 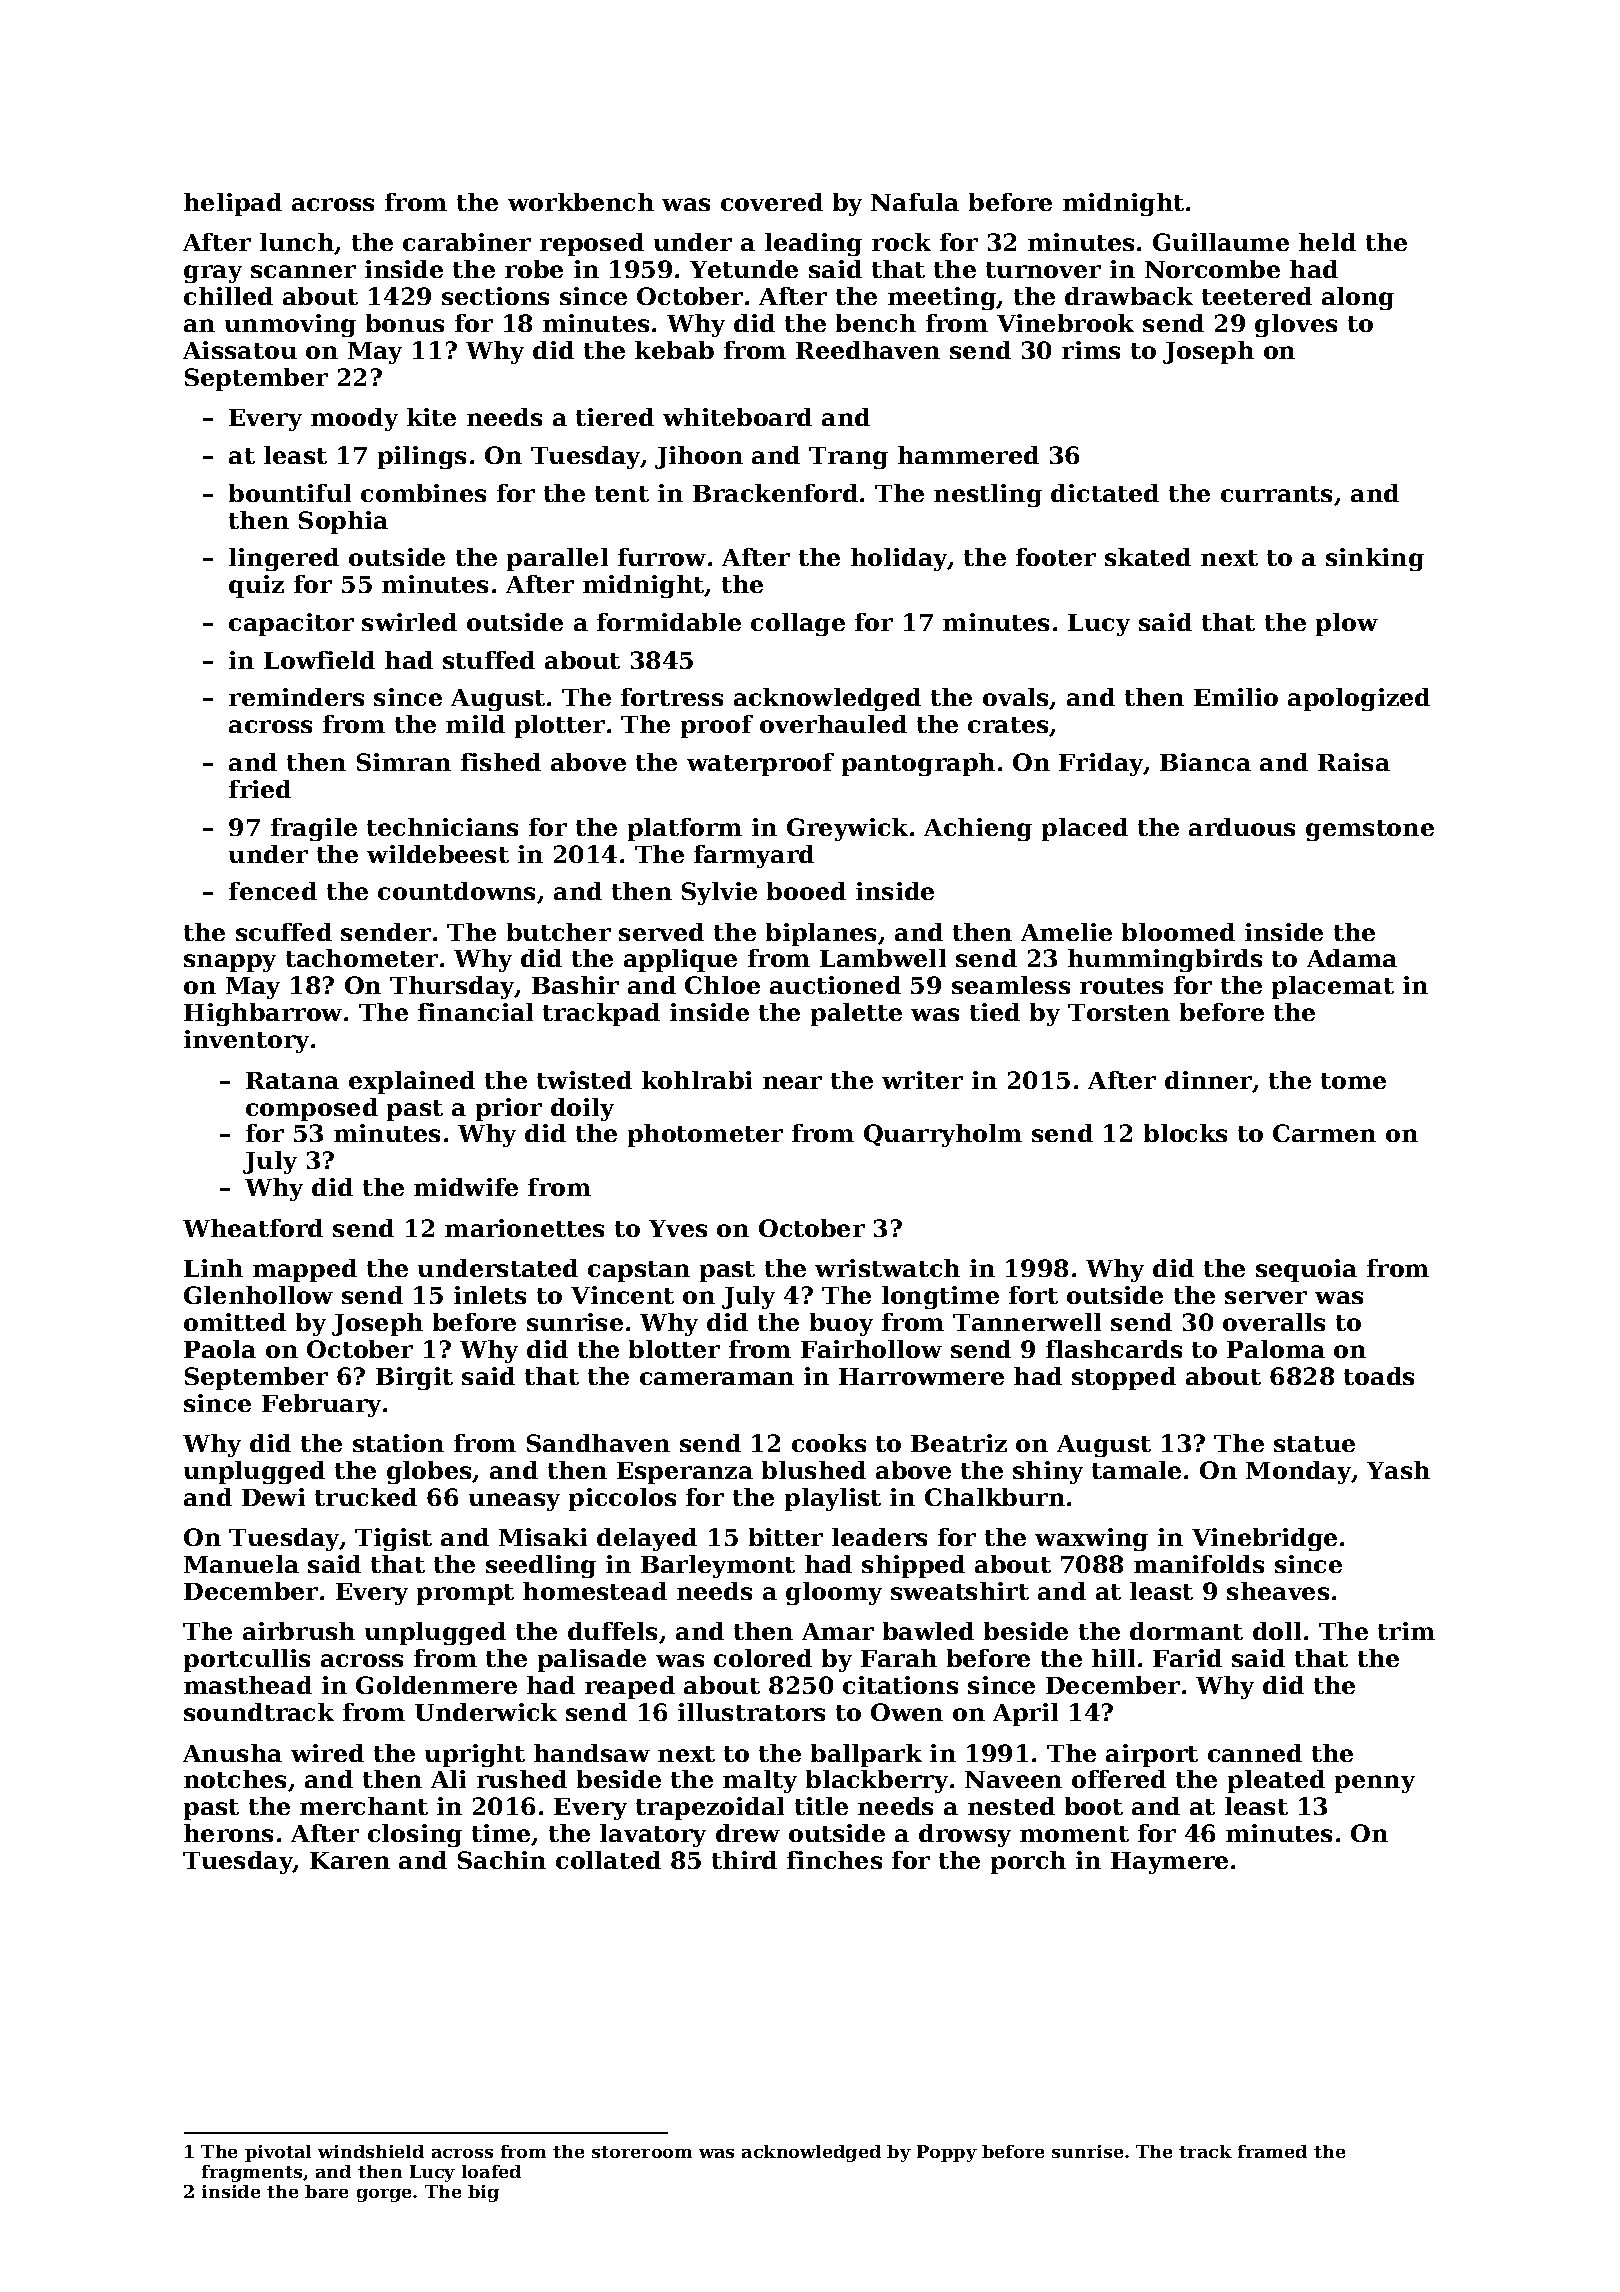 I want to click on currants, so click(x=1276, y=494).
